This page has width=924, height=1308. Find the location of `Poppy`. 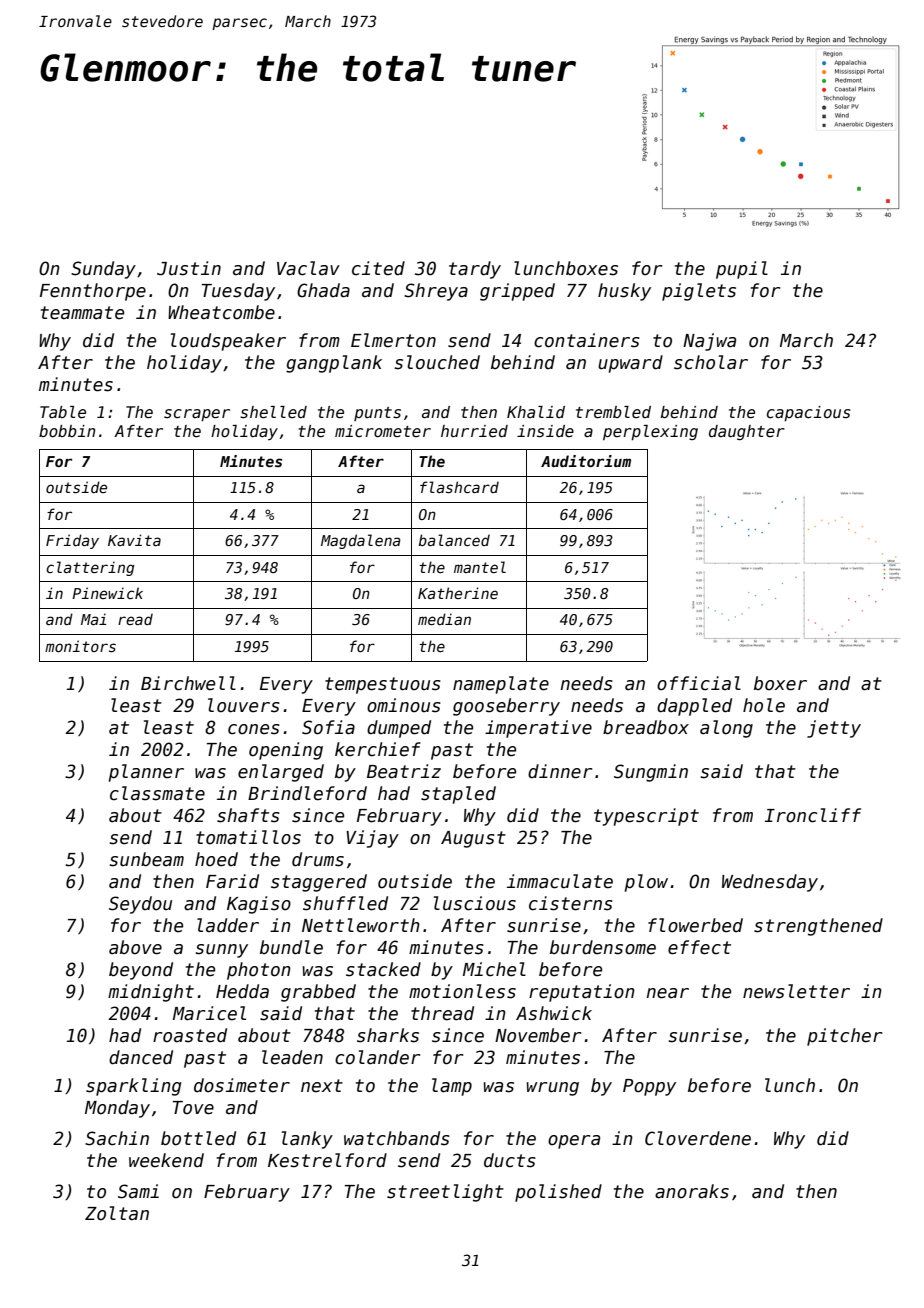

Poppy is located at coordinates (649, 1087).
